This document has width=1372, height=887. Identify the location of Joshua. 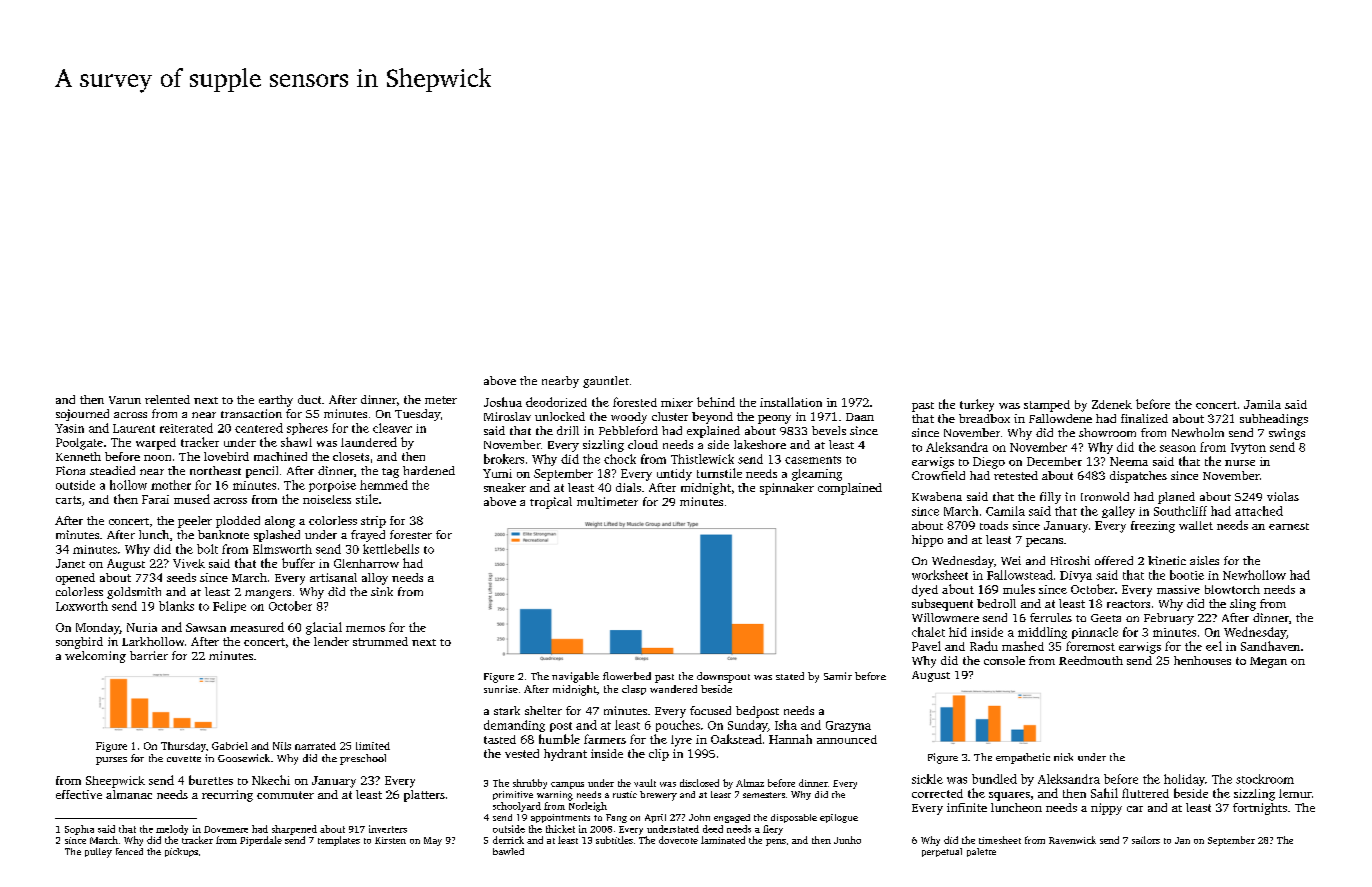
(503, 402).
